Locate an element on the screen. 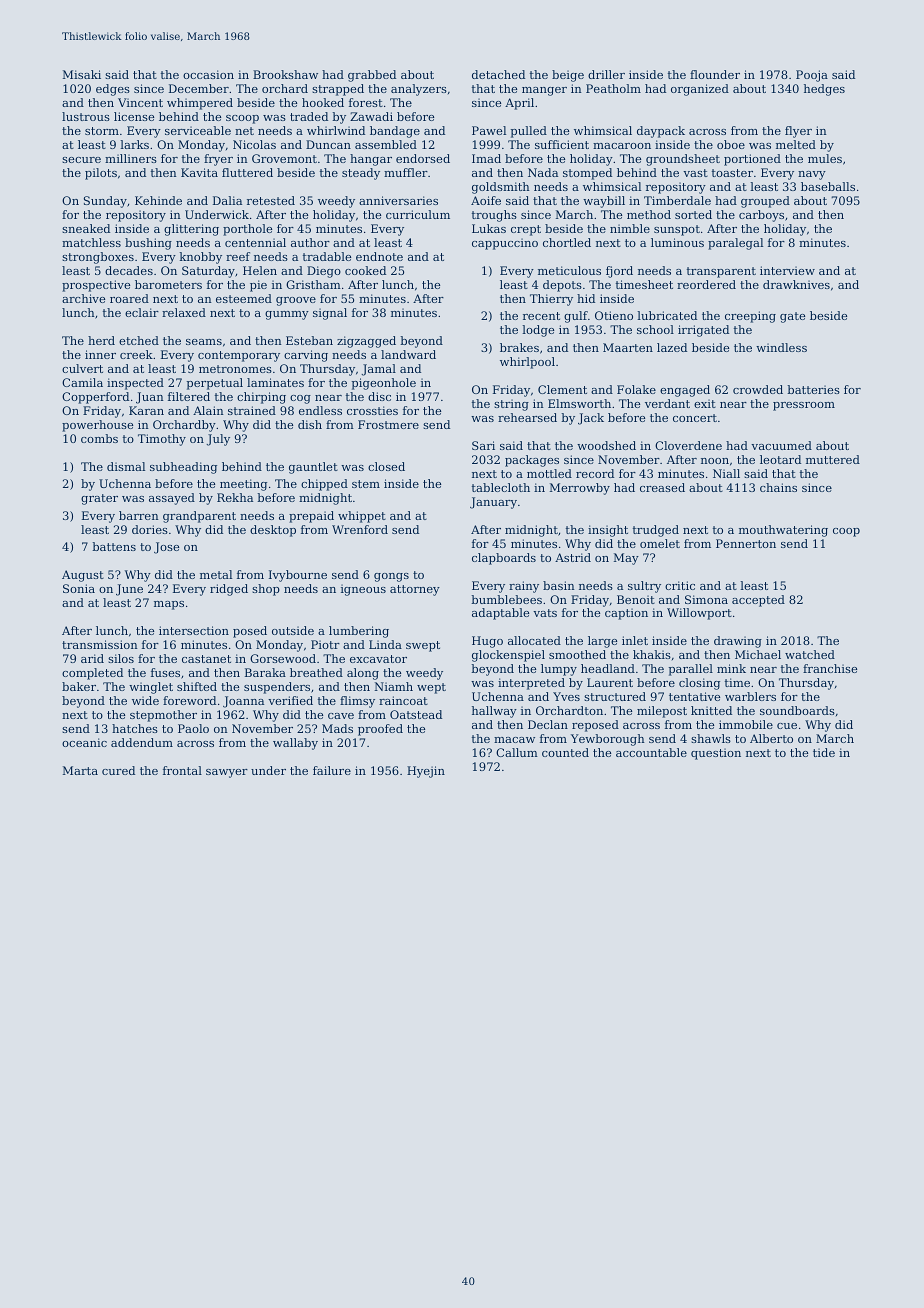  cooked is located at coordinates (365, 270).
